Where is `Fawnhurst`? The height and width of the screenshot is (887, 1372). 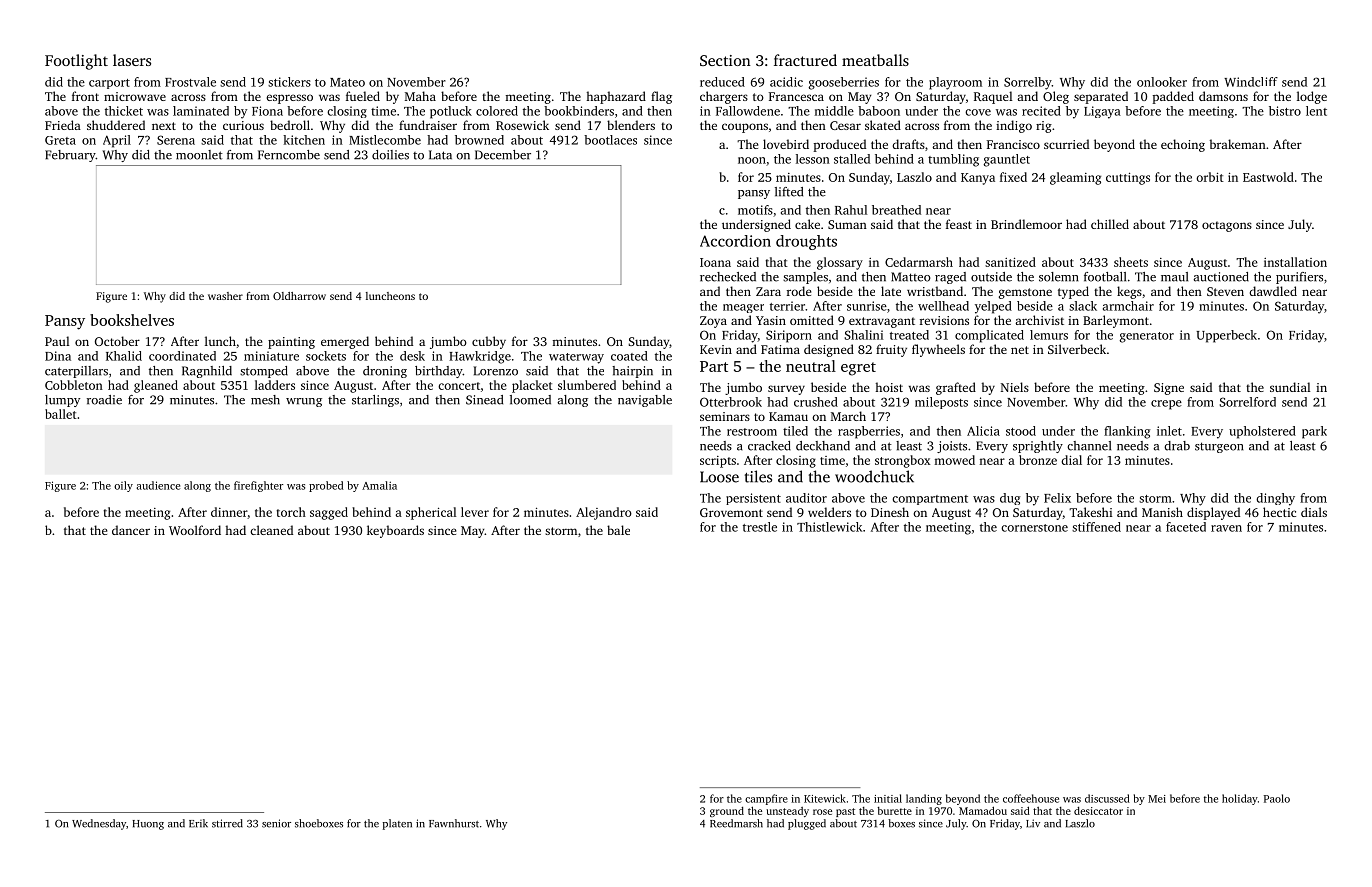
Fawnhurst is located at coordinates (454, 823).
